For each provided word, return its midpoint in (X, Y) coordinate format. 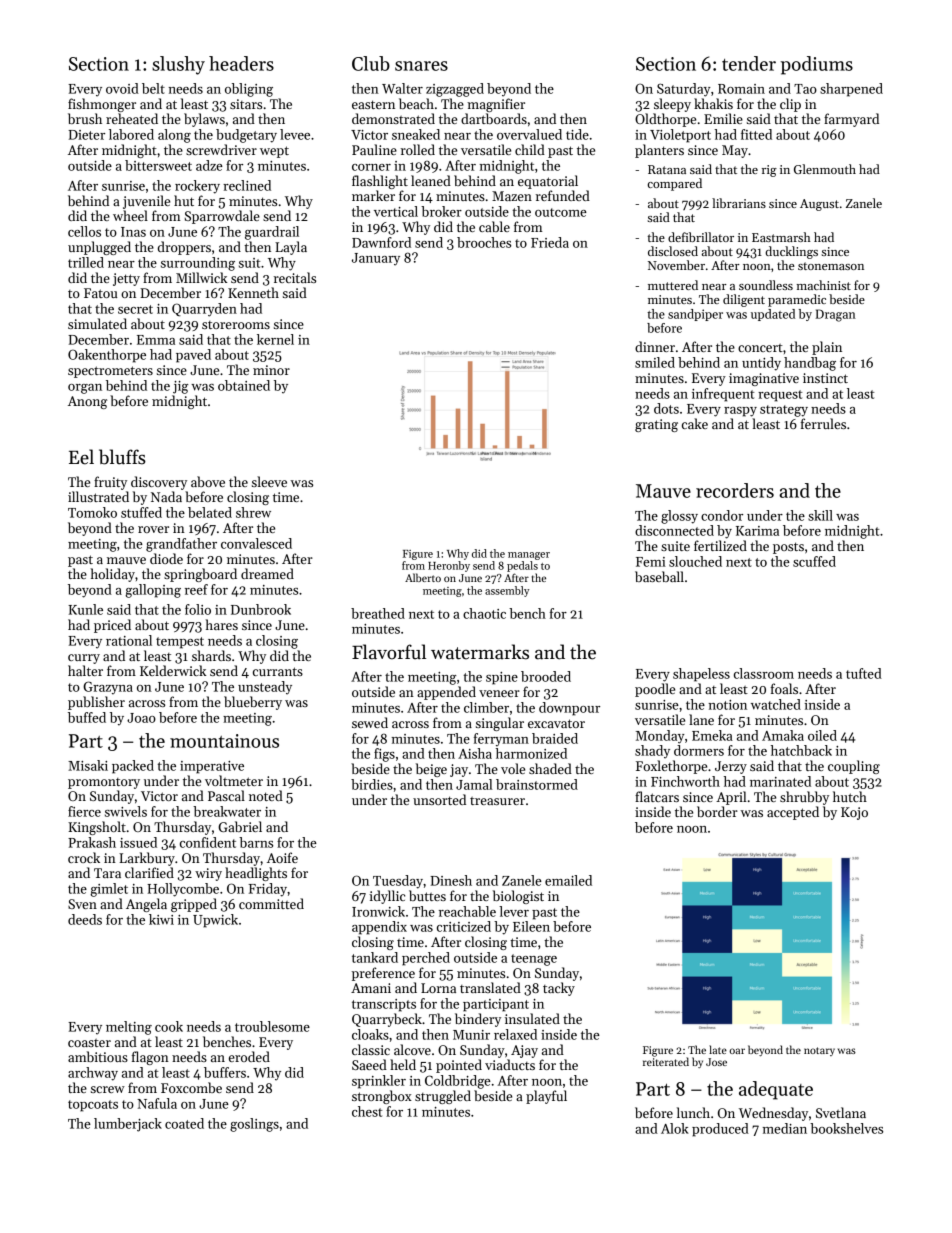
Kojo (854, 813)
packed (133, 767)
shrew (253, 512)
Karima (757, 531)
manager (529, 556)
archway (93, 1074)
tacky (559, 989)
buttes (427, 895)
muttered (673, 285)
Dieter (86, 135)
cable (494, 226)
